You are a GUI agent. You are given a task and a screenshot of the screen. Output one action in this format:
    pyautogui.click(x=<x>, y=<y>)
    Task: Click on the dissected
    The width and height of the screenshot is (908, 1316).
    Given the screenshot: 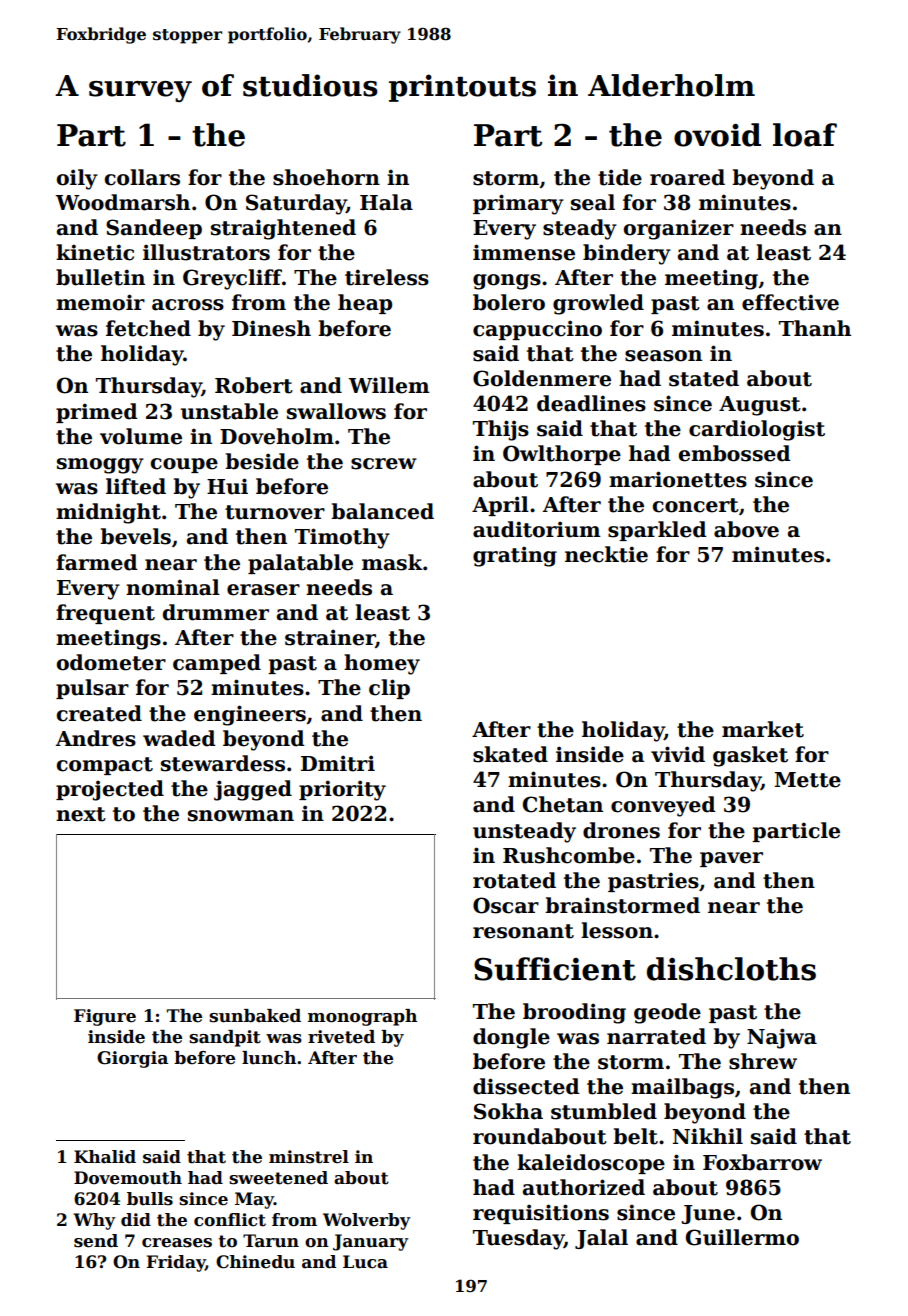 What is the action you would take?
    pyautogui.click(x=526, y=1086)
